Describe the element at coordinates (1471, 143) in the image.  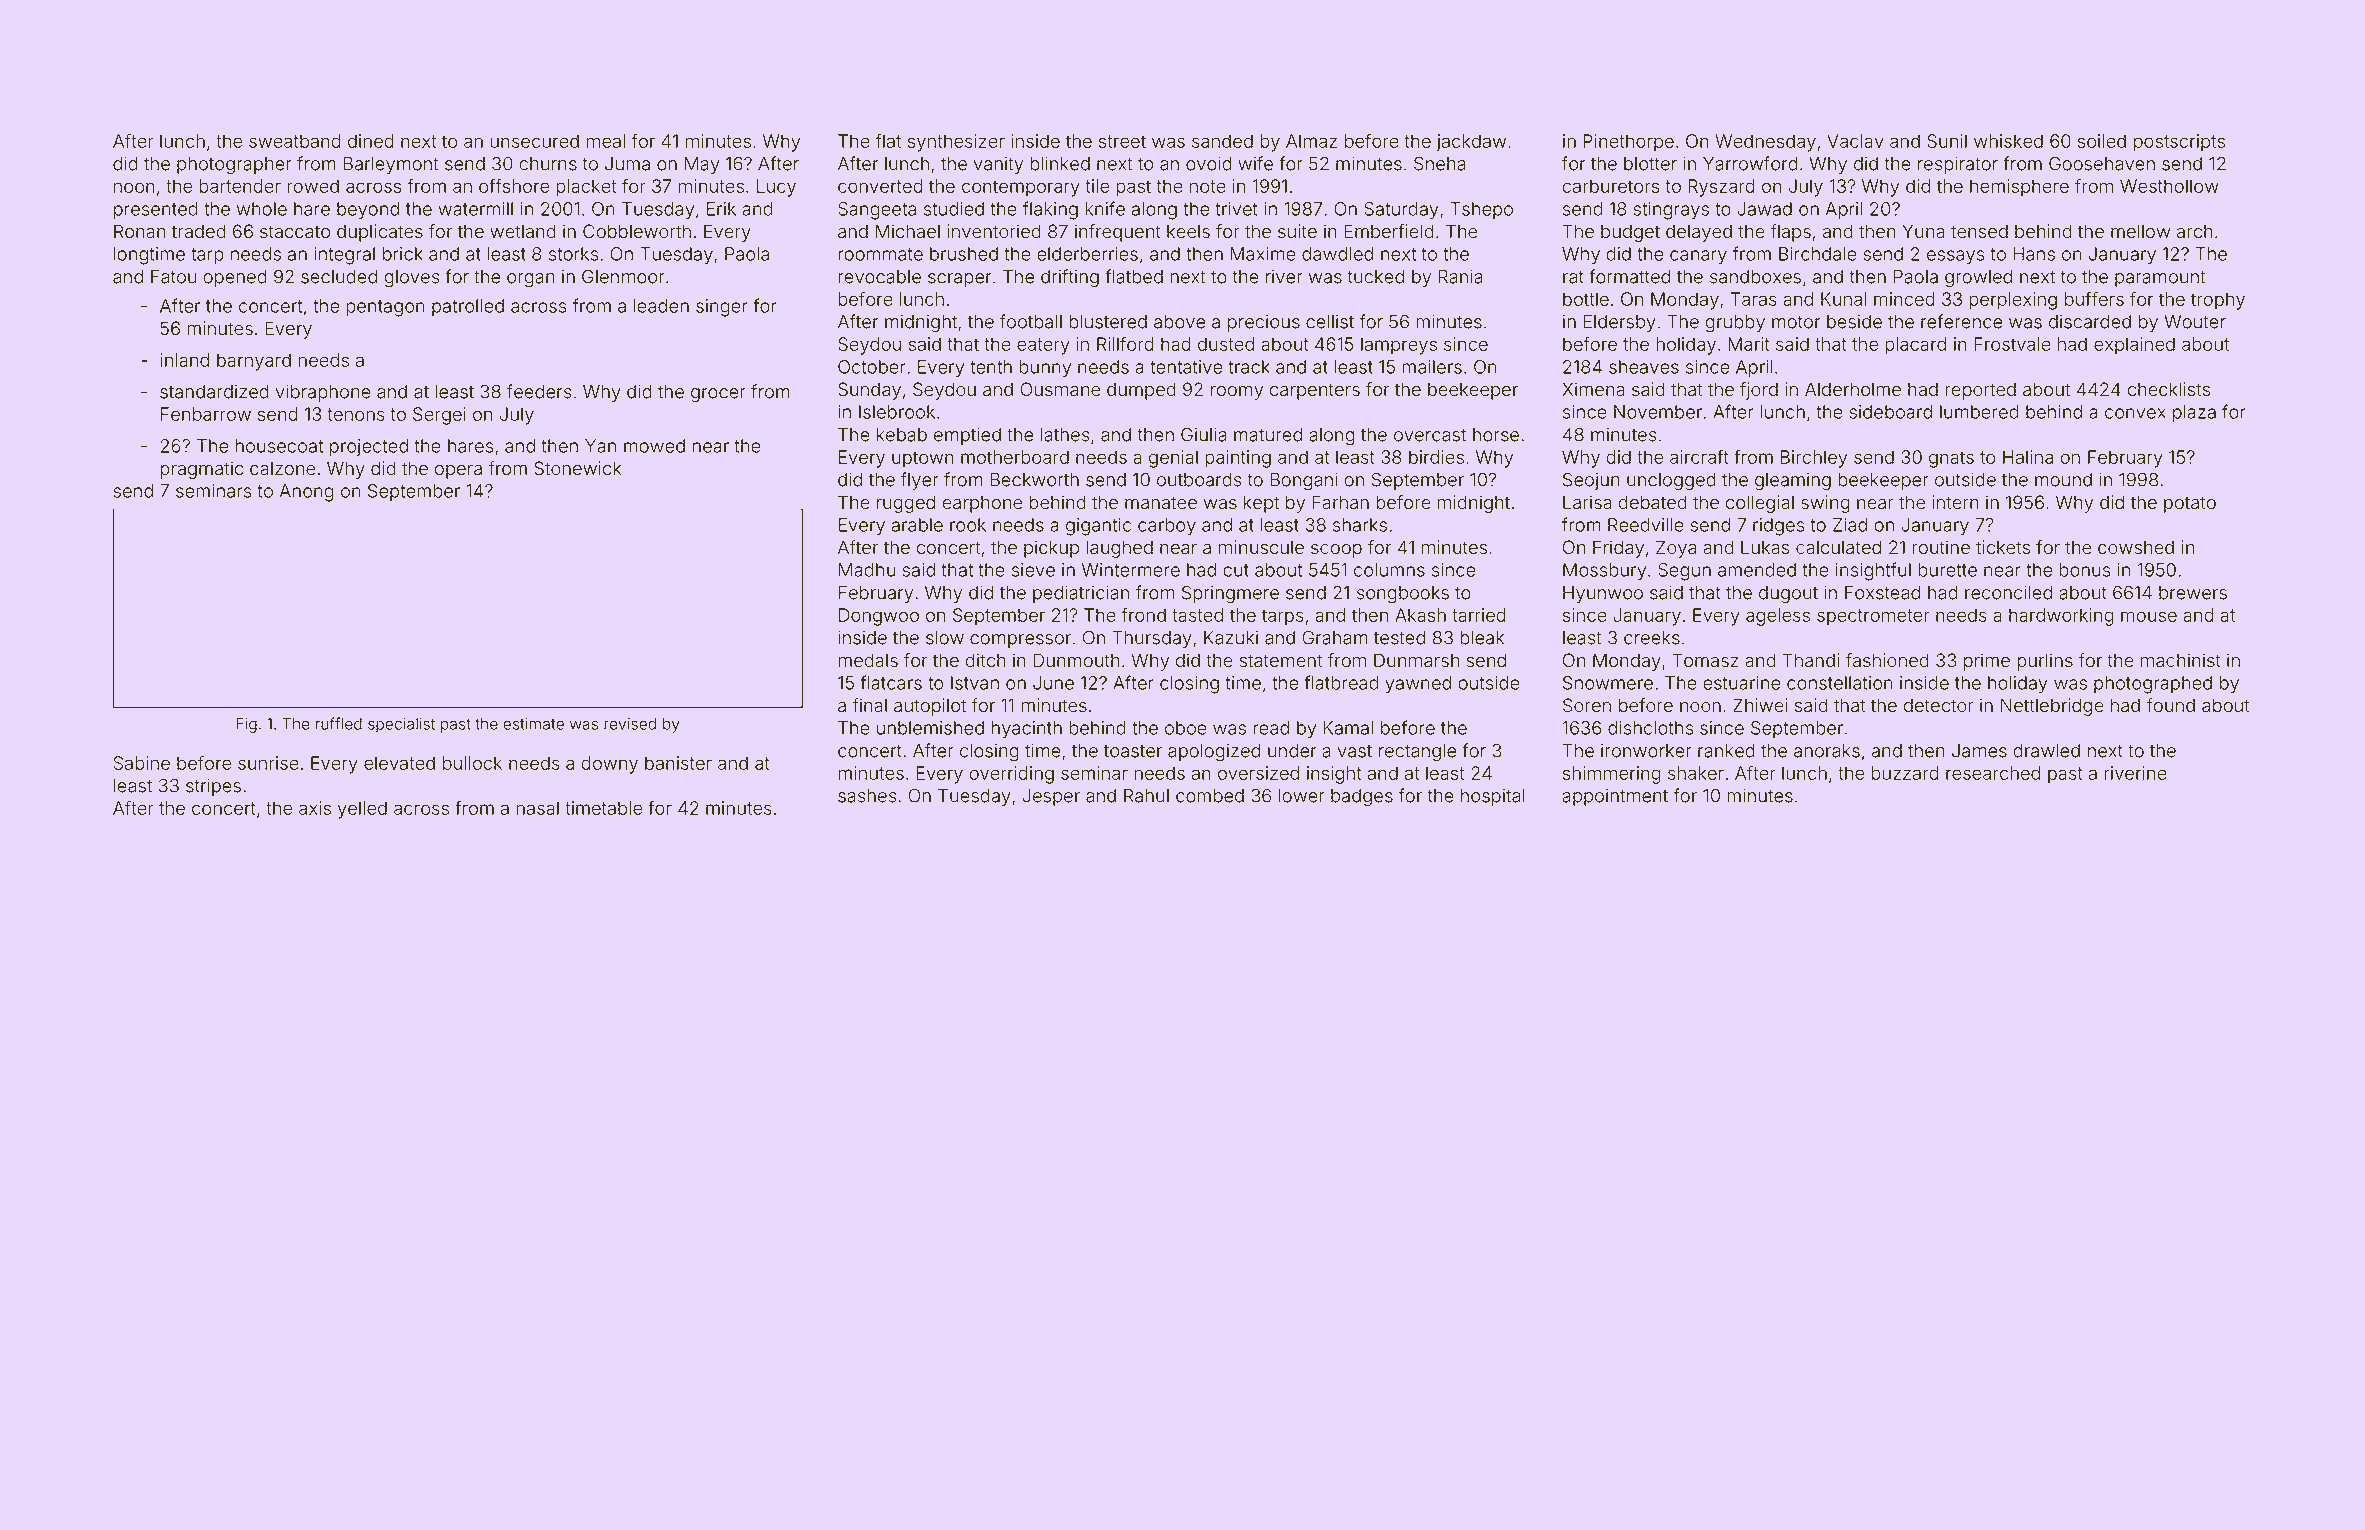
I see `jackdaw` at that location.
